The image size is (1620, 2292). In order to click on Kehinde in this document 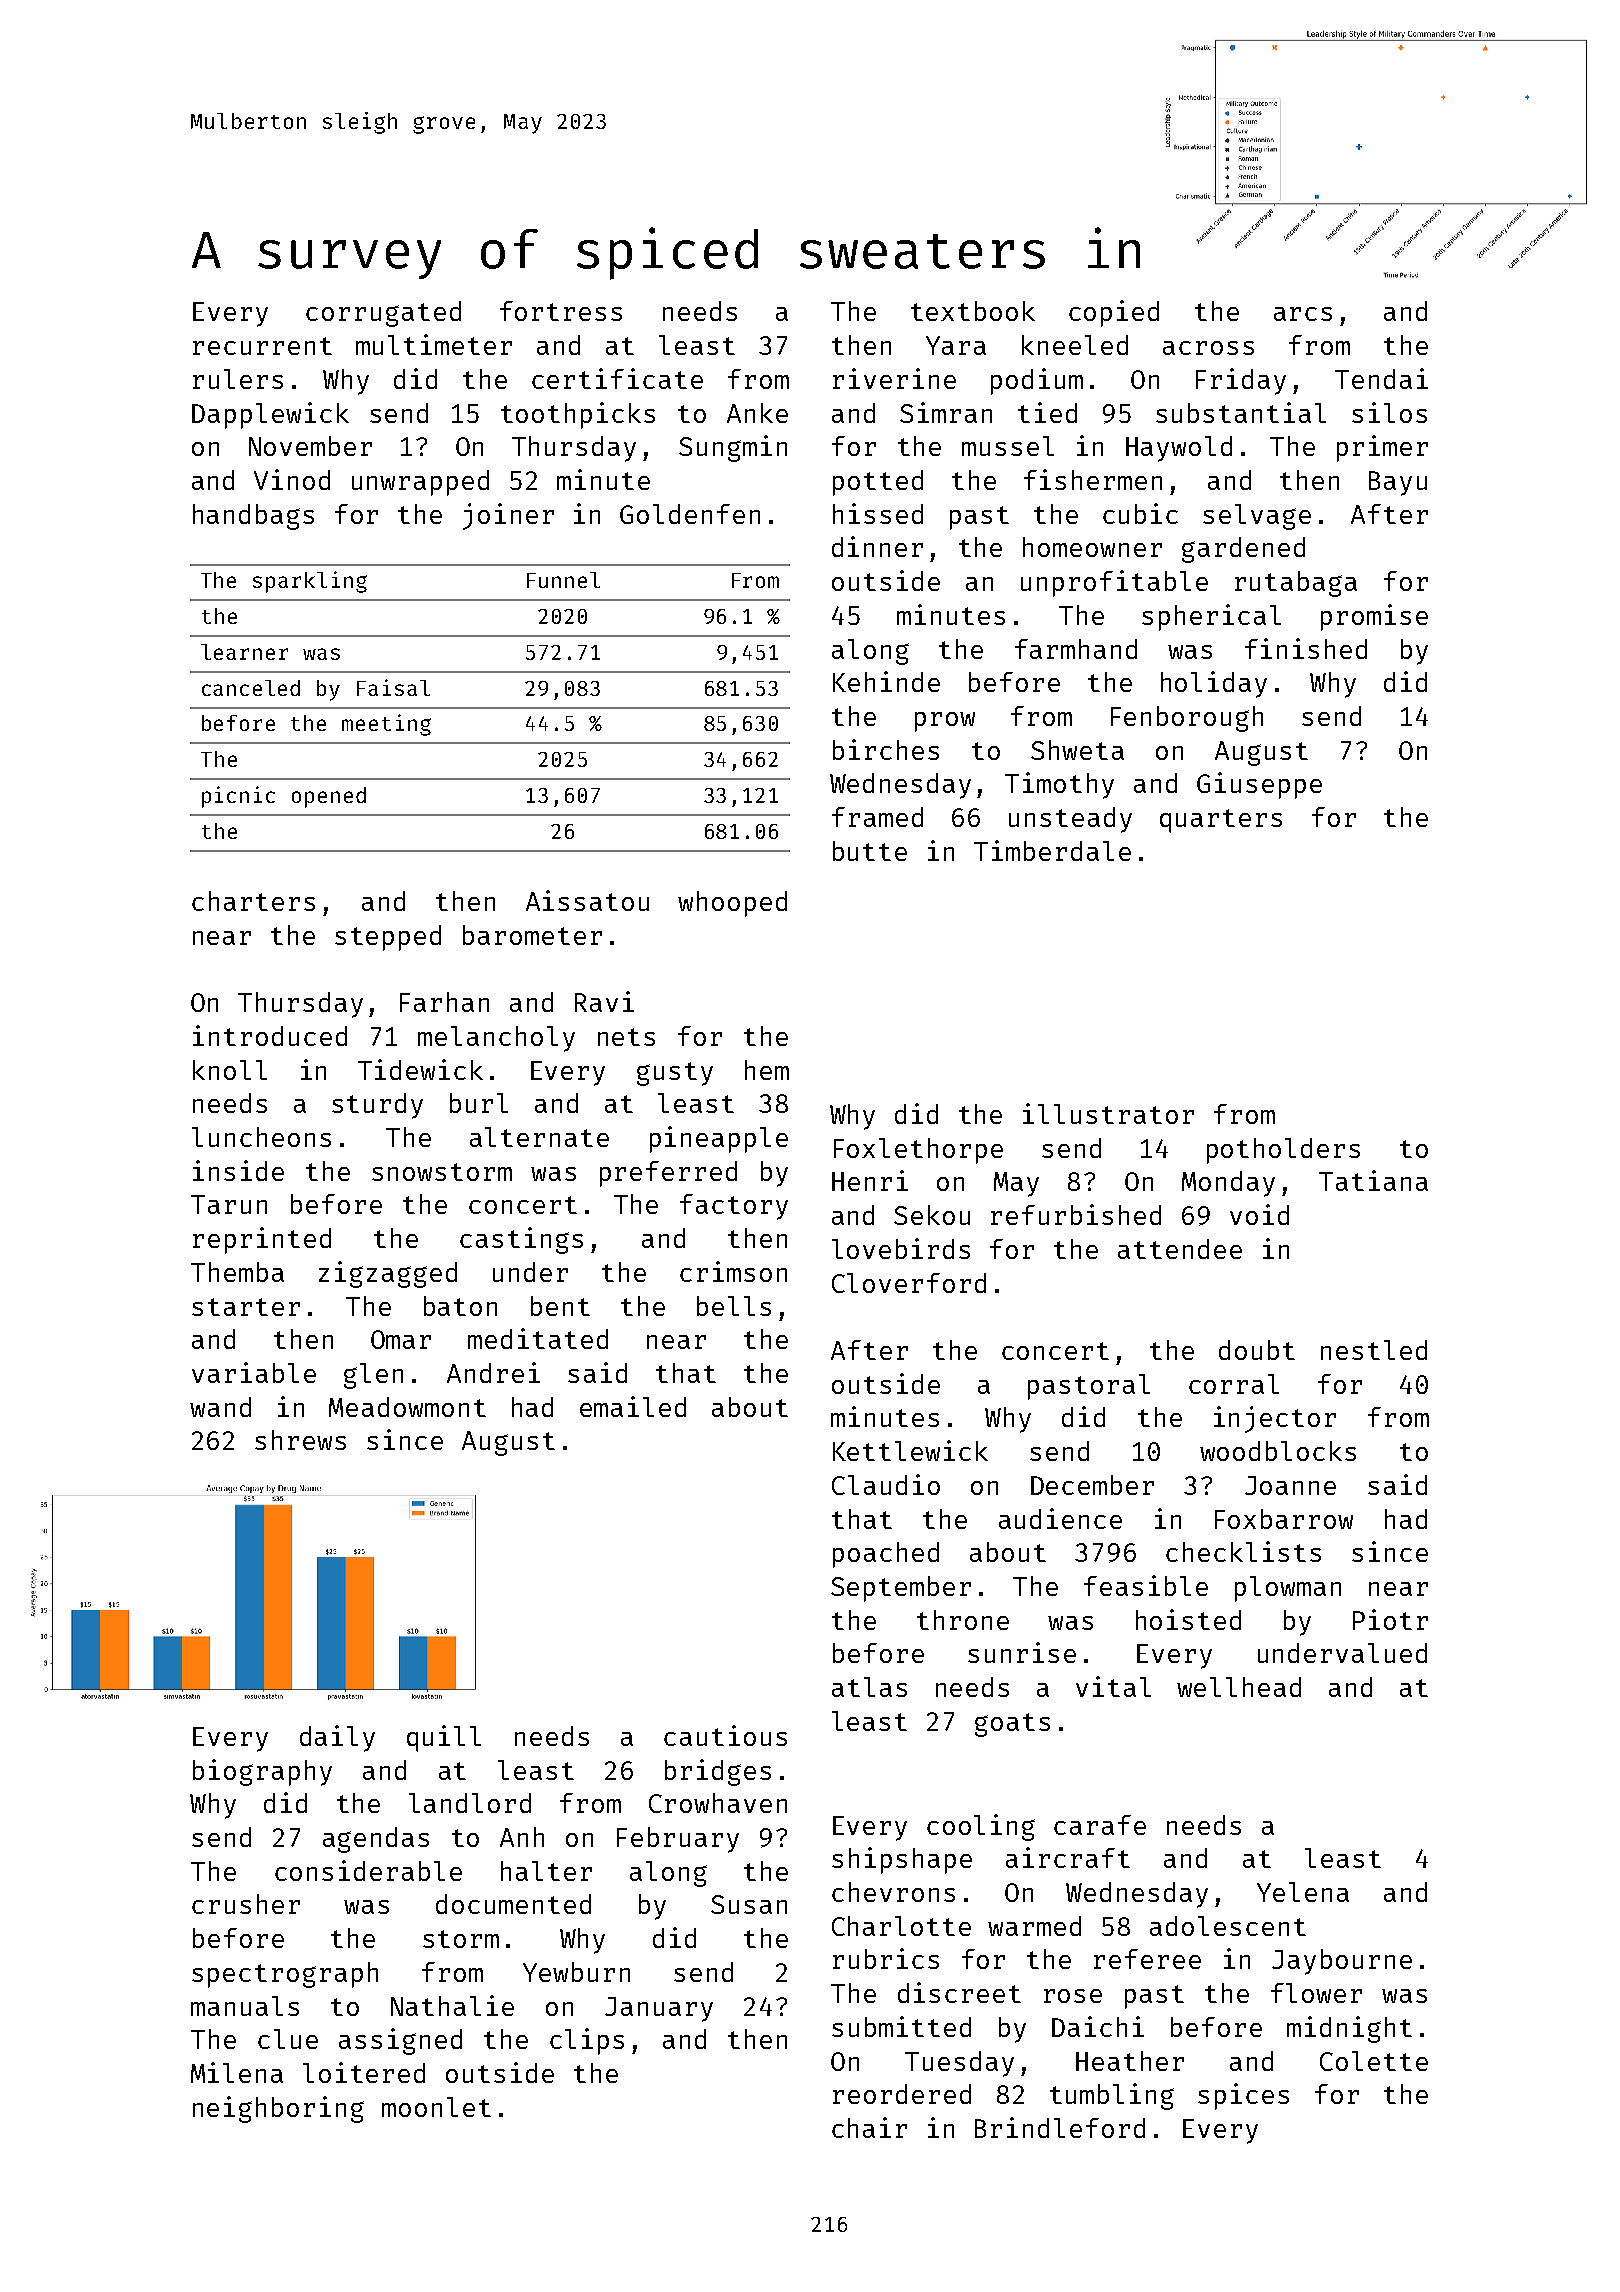, I will do `click(886, 681)`.
